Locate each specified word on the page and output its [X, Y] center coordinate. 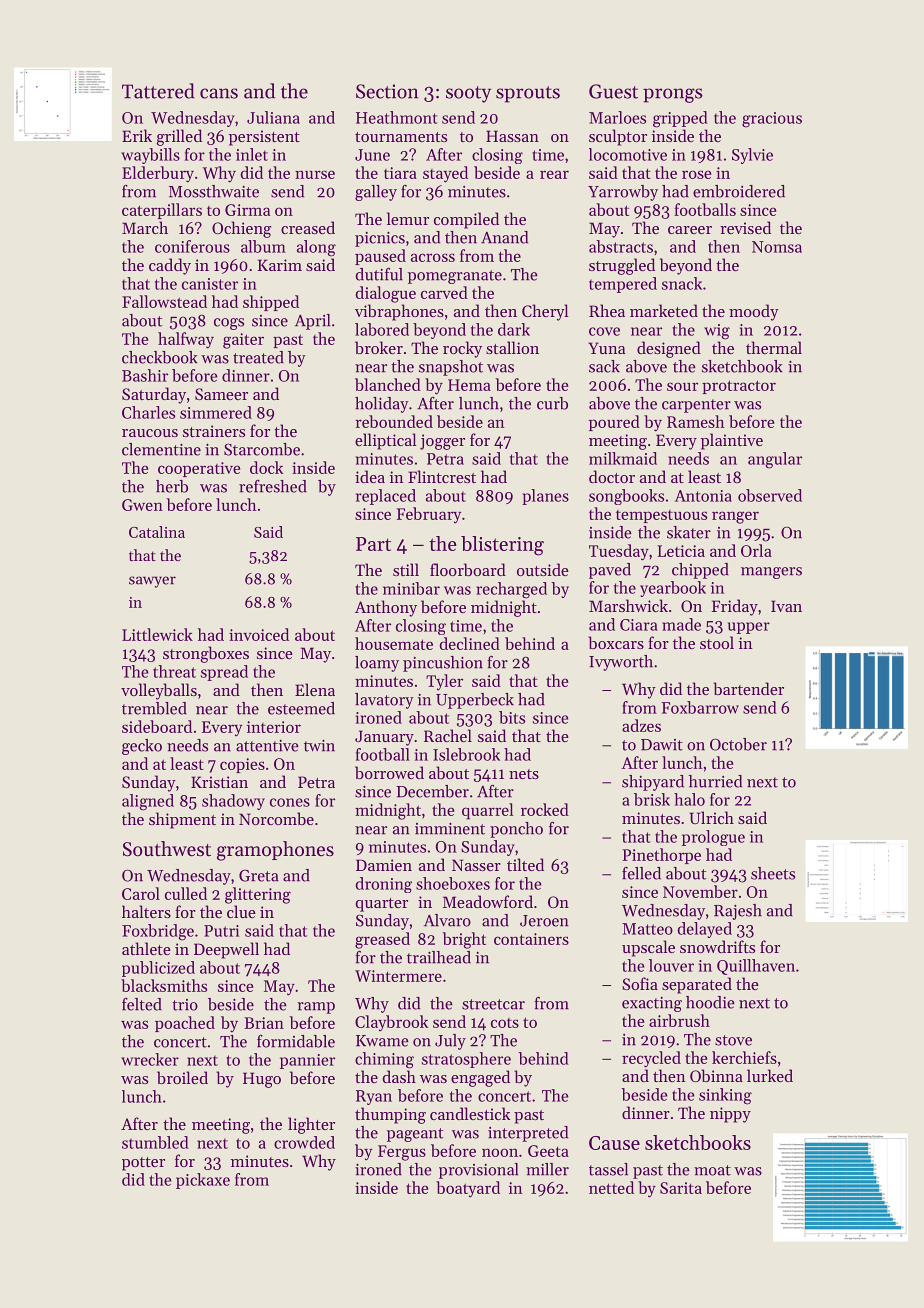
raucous [150, 433]
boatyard [468, 1189]
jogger [442, 442]
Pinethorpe [662, 856]
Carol [141, 893]
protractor [739, 387]
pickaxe [203, 1181]
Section [387, 91]
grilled [179, 137]
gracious [772, 120]
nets [524, 774]
